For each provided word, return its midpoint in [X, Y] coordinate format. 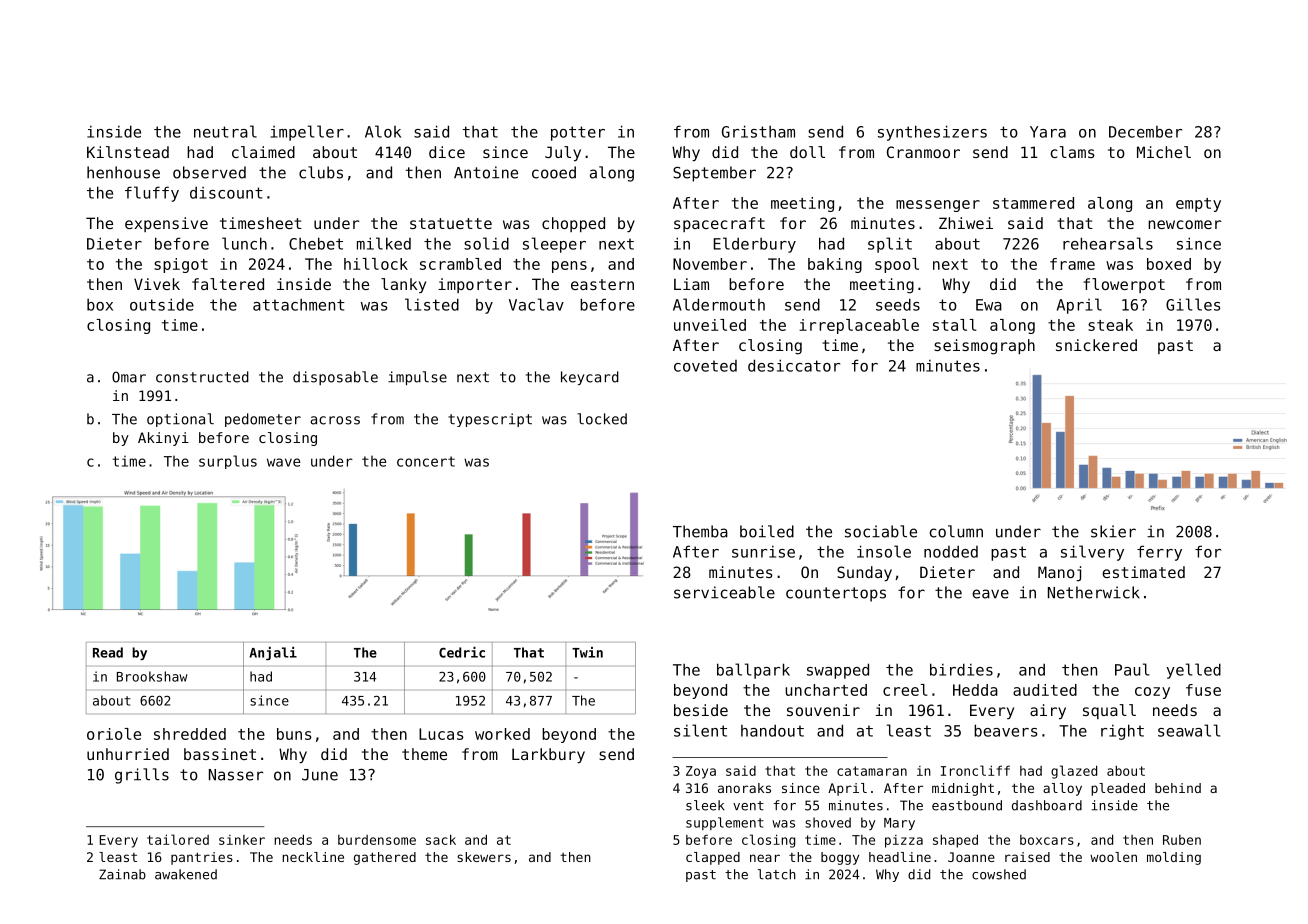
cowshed [999, 874]
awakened [186, 874]
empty [1198, 205]
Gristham [758, 131]
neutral [225, 131]
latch [777, 874]
